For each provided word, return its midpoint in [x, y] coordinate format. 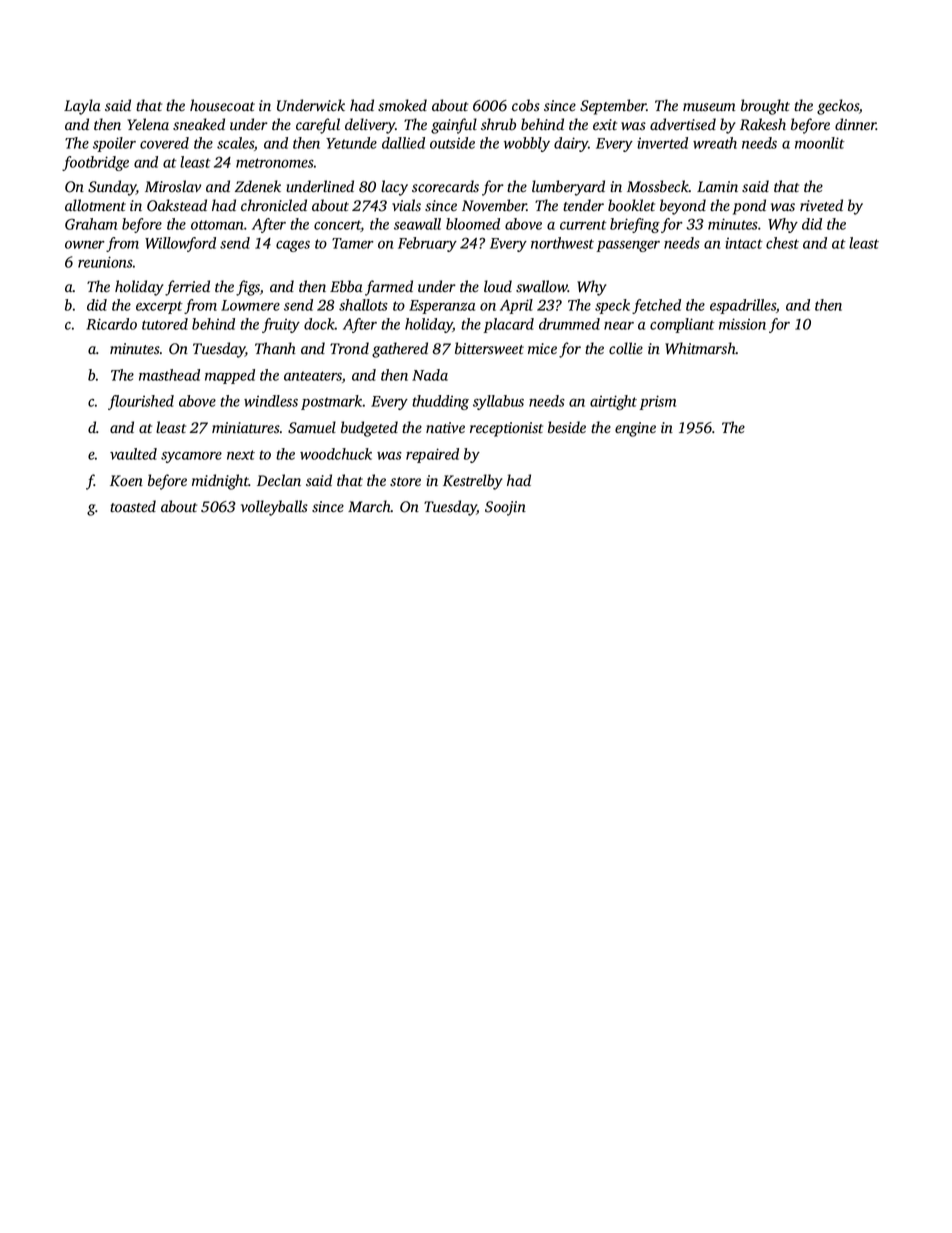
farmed [389, 288]
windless [271, 401]
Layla [82, 107]
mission [742, 324]
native [445, 427]
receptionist [506, 429]
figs [248, 288]
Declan [279, 480]
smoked [402, 105]
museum [709, 107]
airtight [613, 402]
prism [657, 402]
